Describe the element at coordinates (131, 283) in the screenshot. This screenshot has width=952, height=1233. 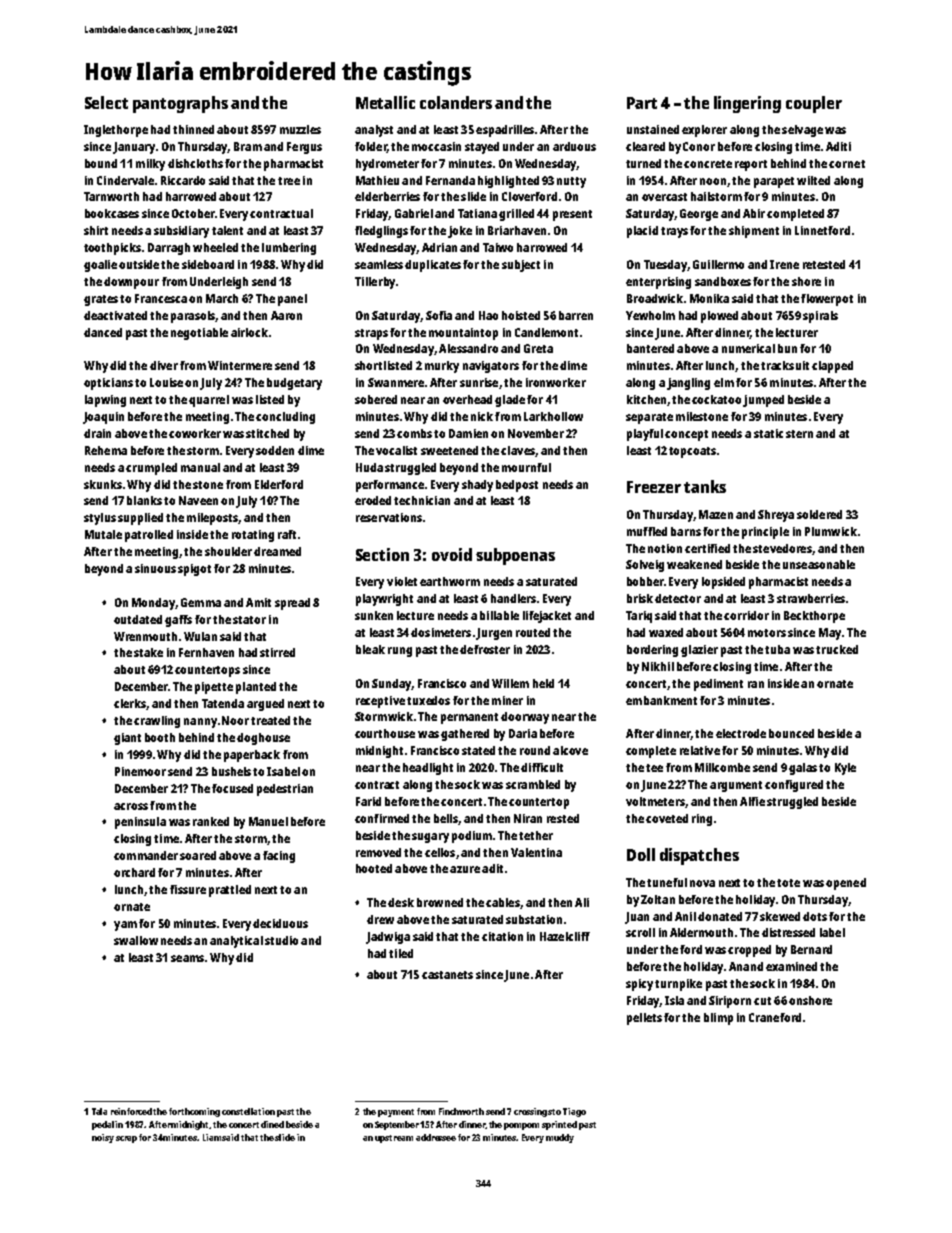
I see `downpour` at that location.
